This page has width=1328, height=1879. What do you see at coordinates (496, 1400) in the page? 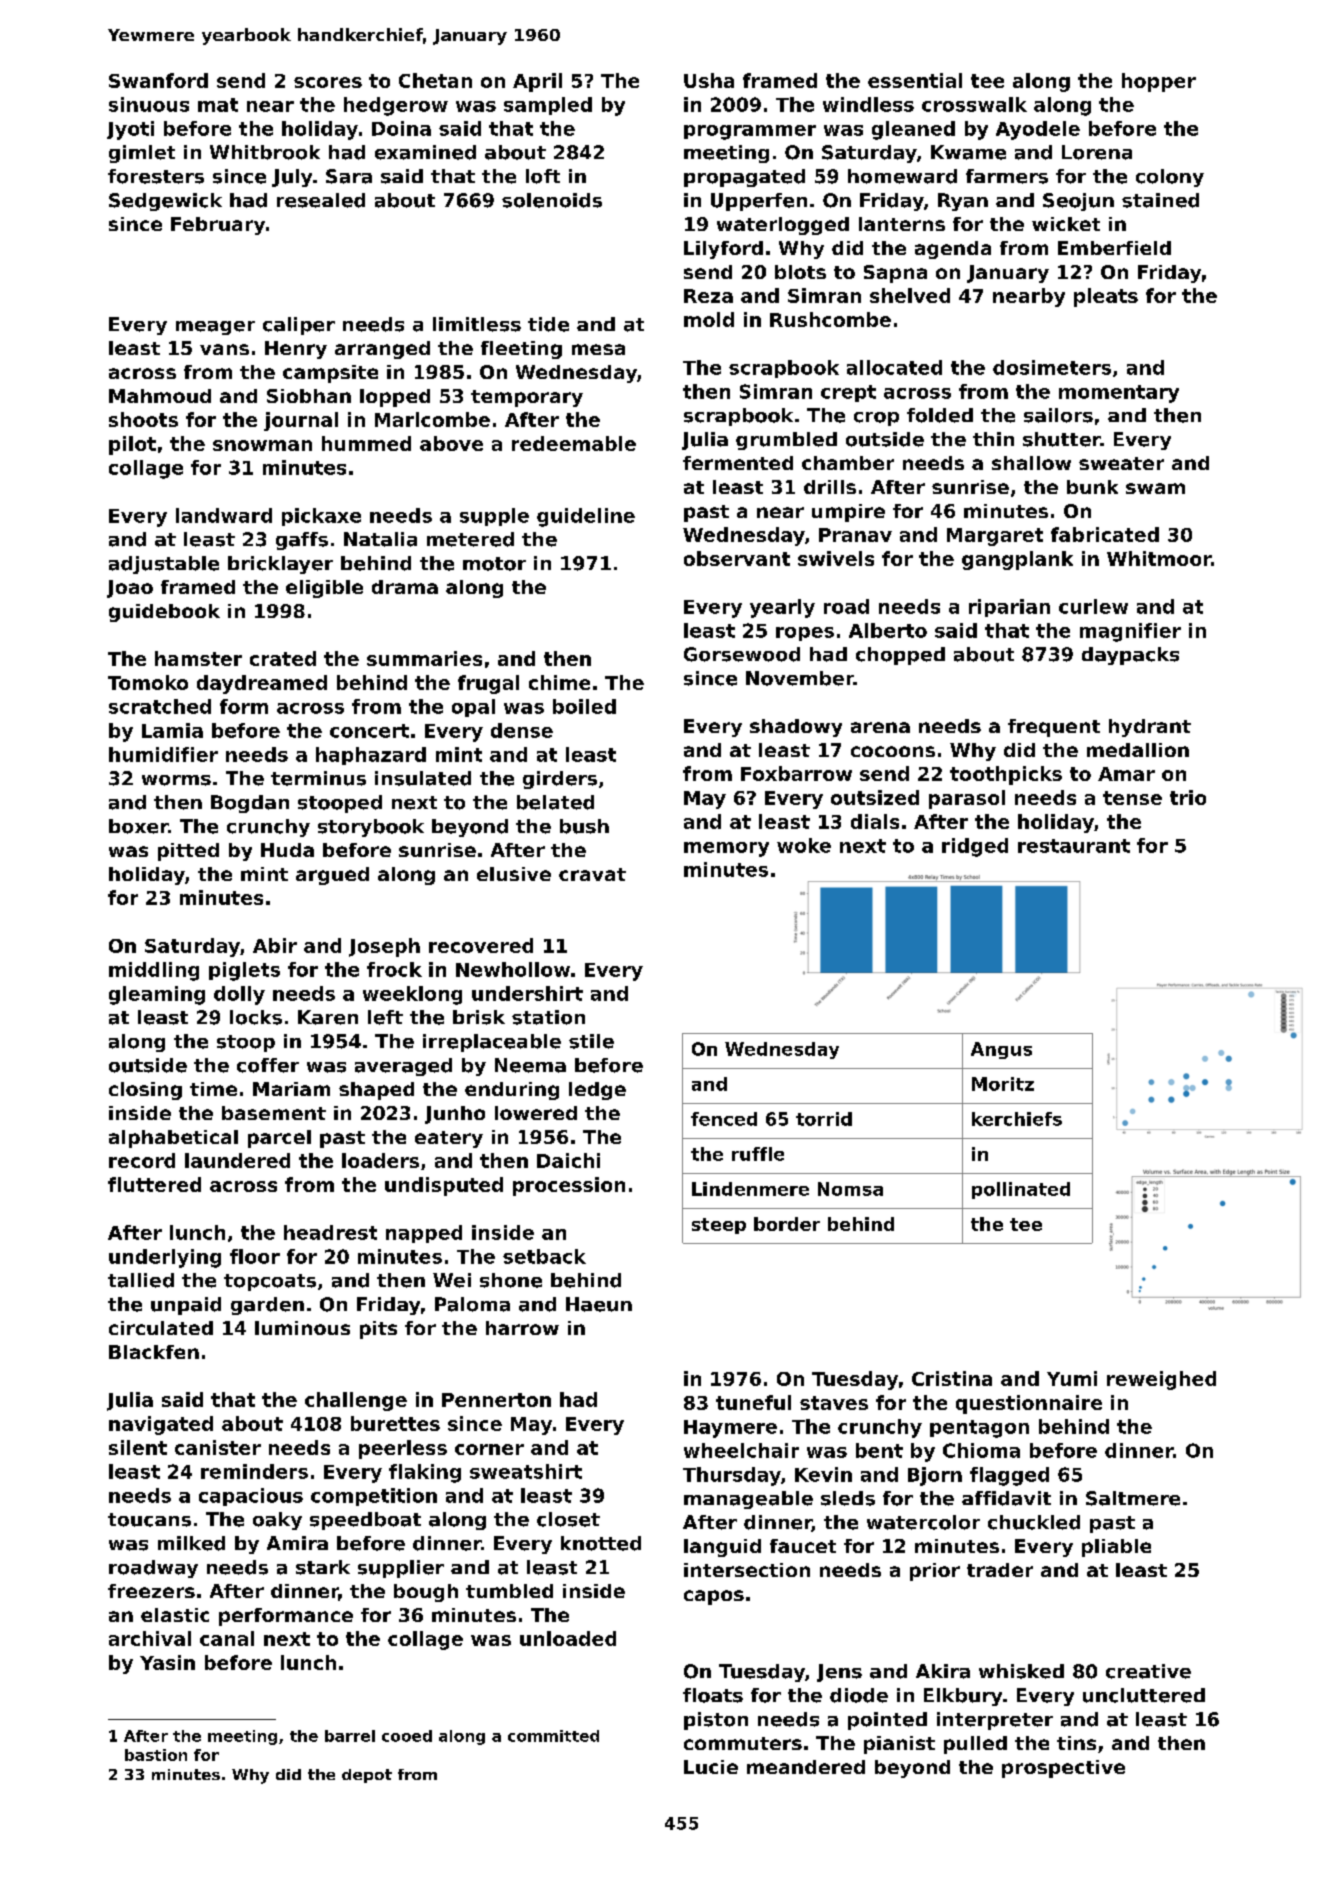
I see `Pennerton` at bounding box center [496, 1400].
